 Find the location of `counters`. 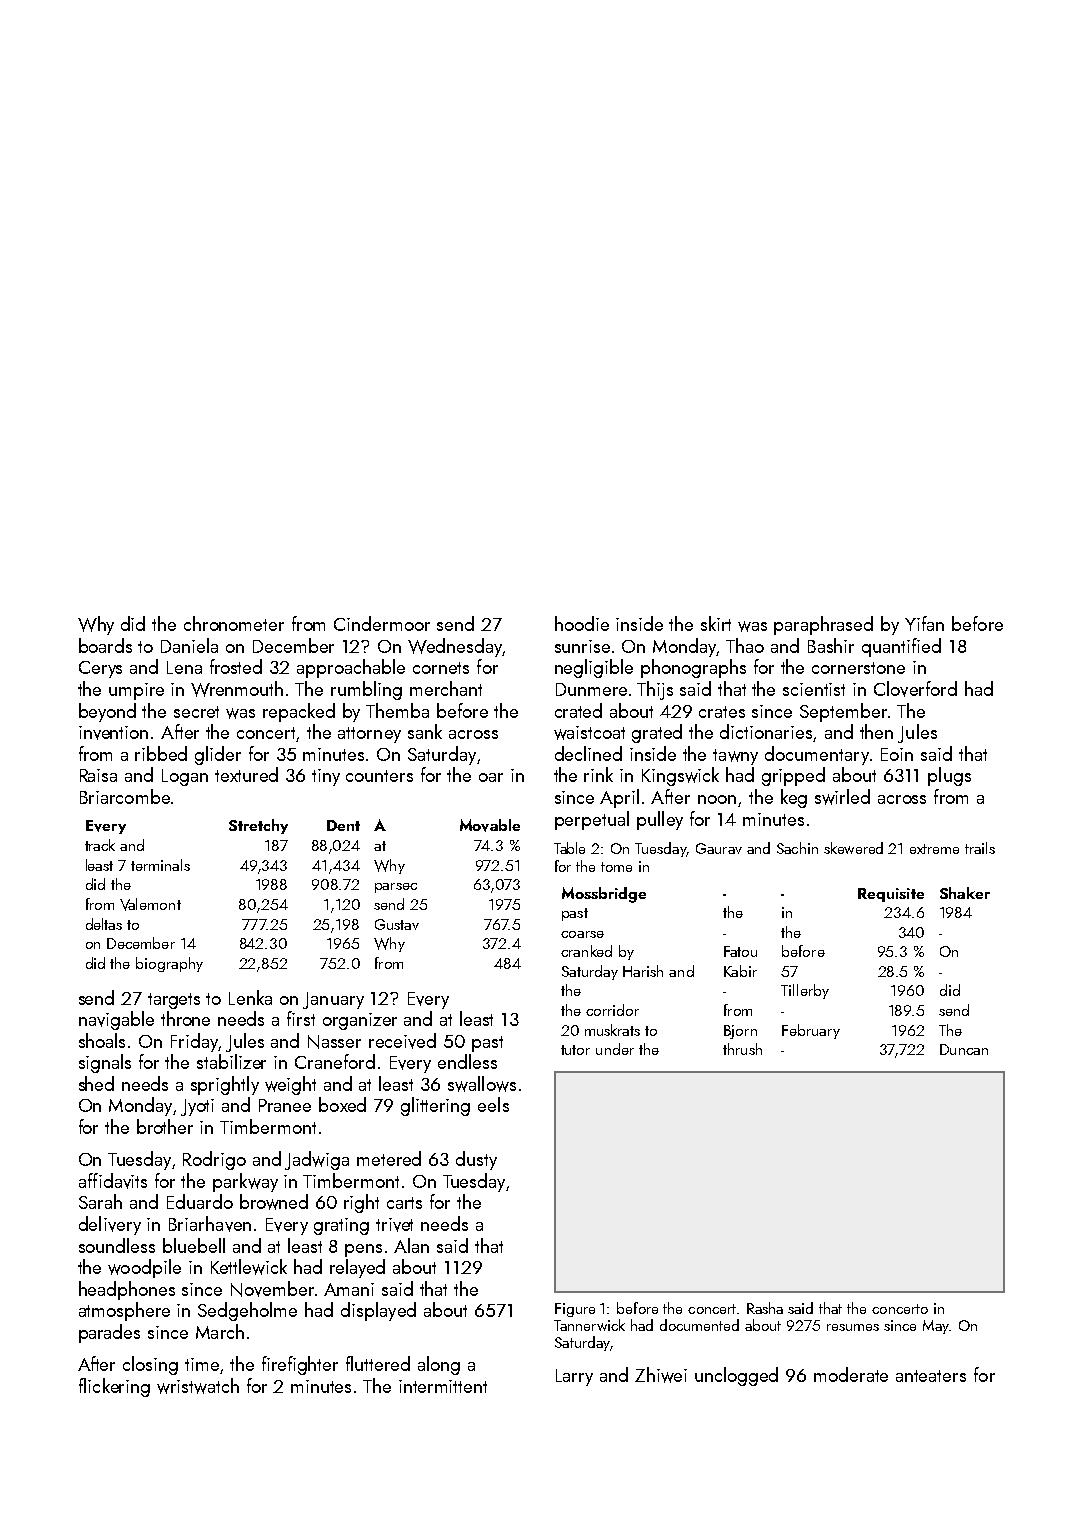

counters is located at coordinates (379, 776).
